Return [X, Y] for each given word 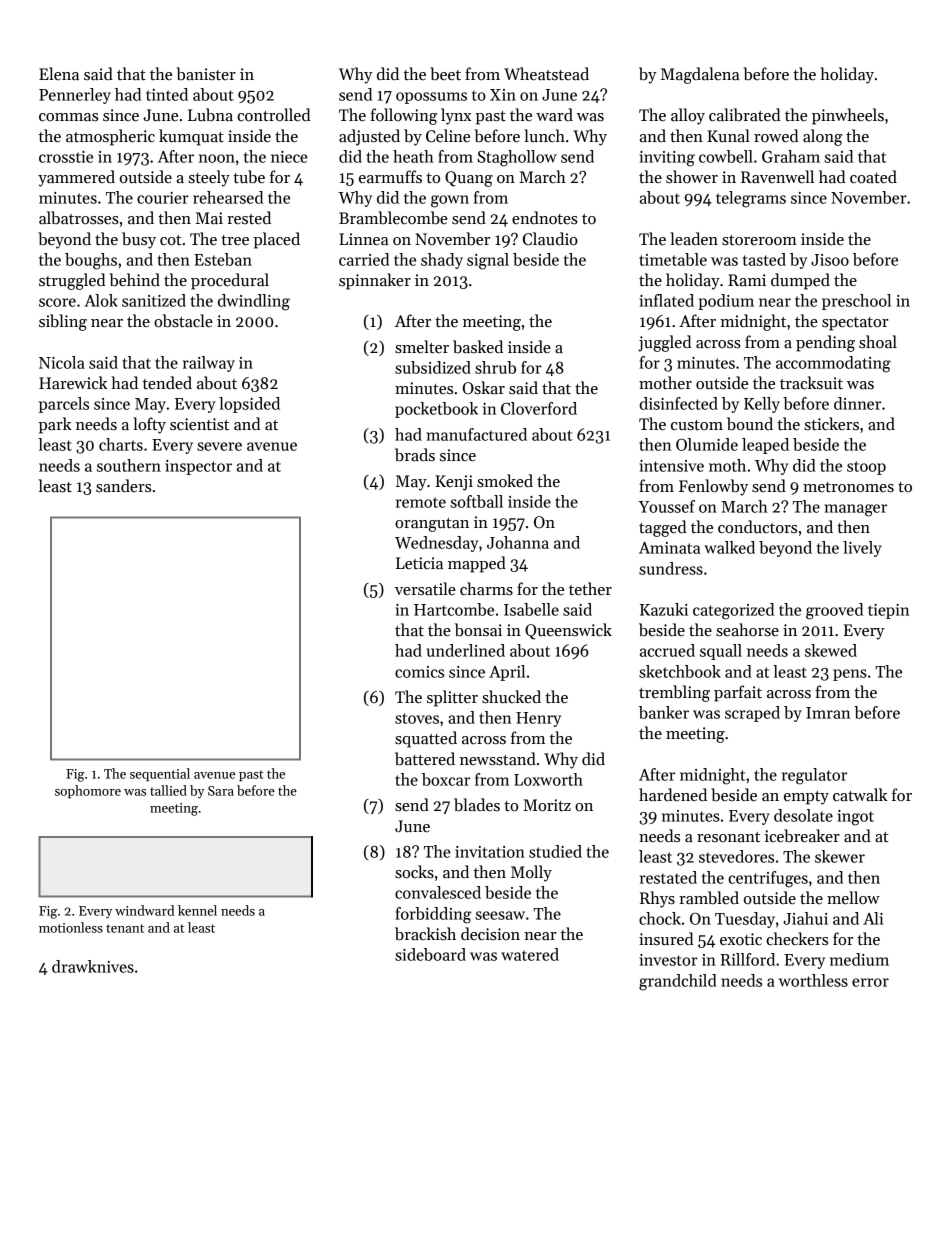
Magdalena [700, 75]
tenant [125, 928]
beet [445, 74]
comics [419, 672]
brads [415, 455]
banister [206, 74]
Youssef [667, 506]
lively [862, 549]
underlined [466, 650]
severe [219, 446]
